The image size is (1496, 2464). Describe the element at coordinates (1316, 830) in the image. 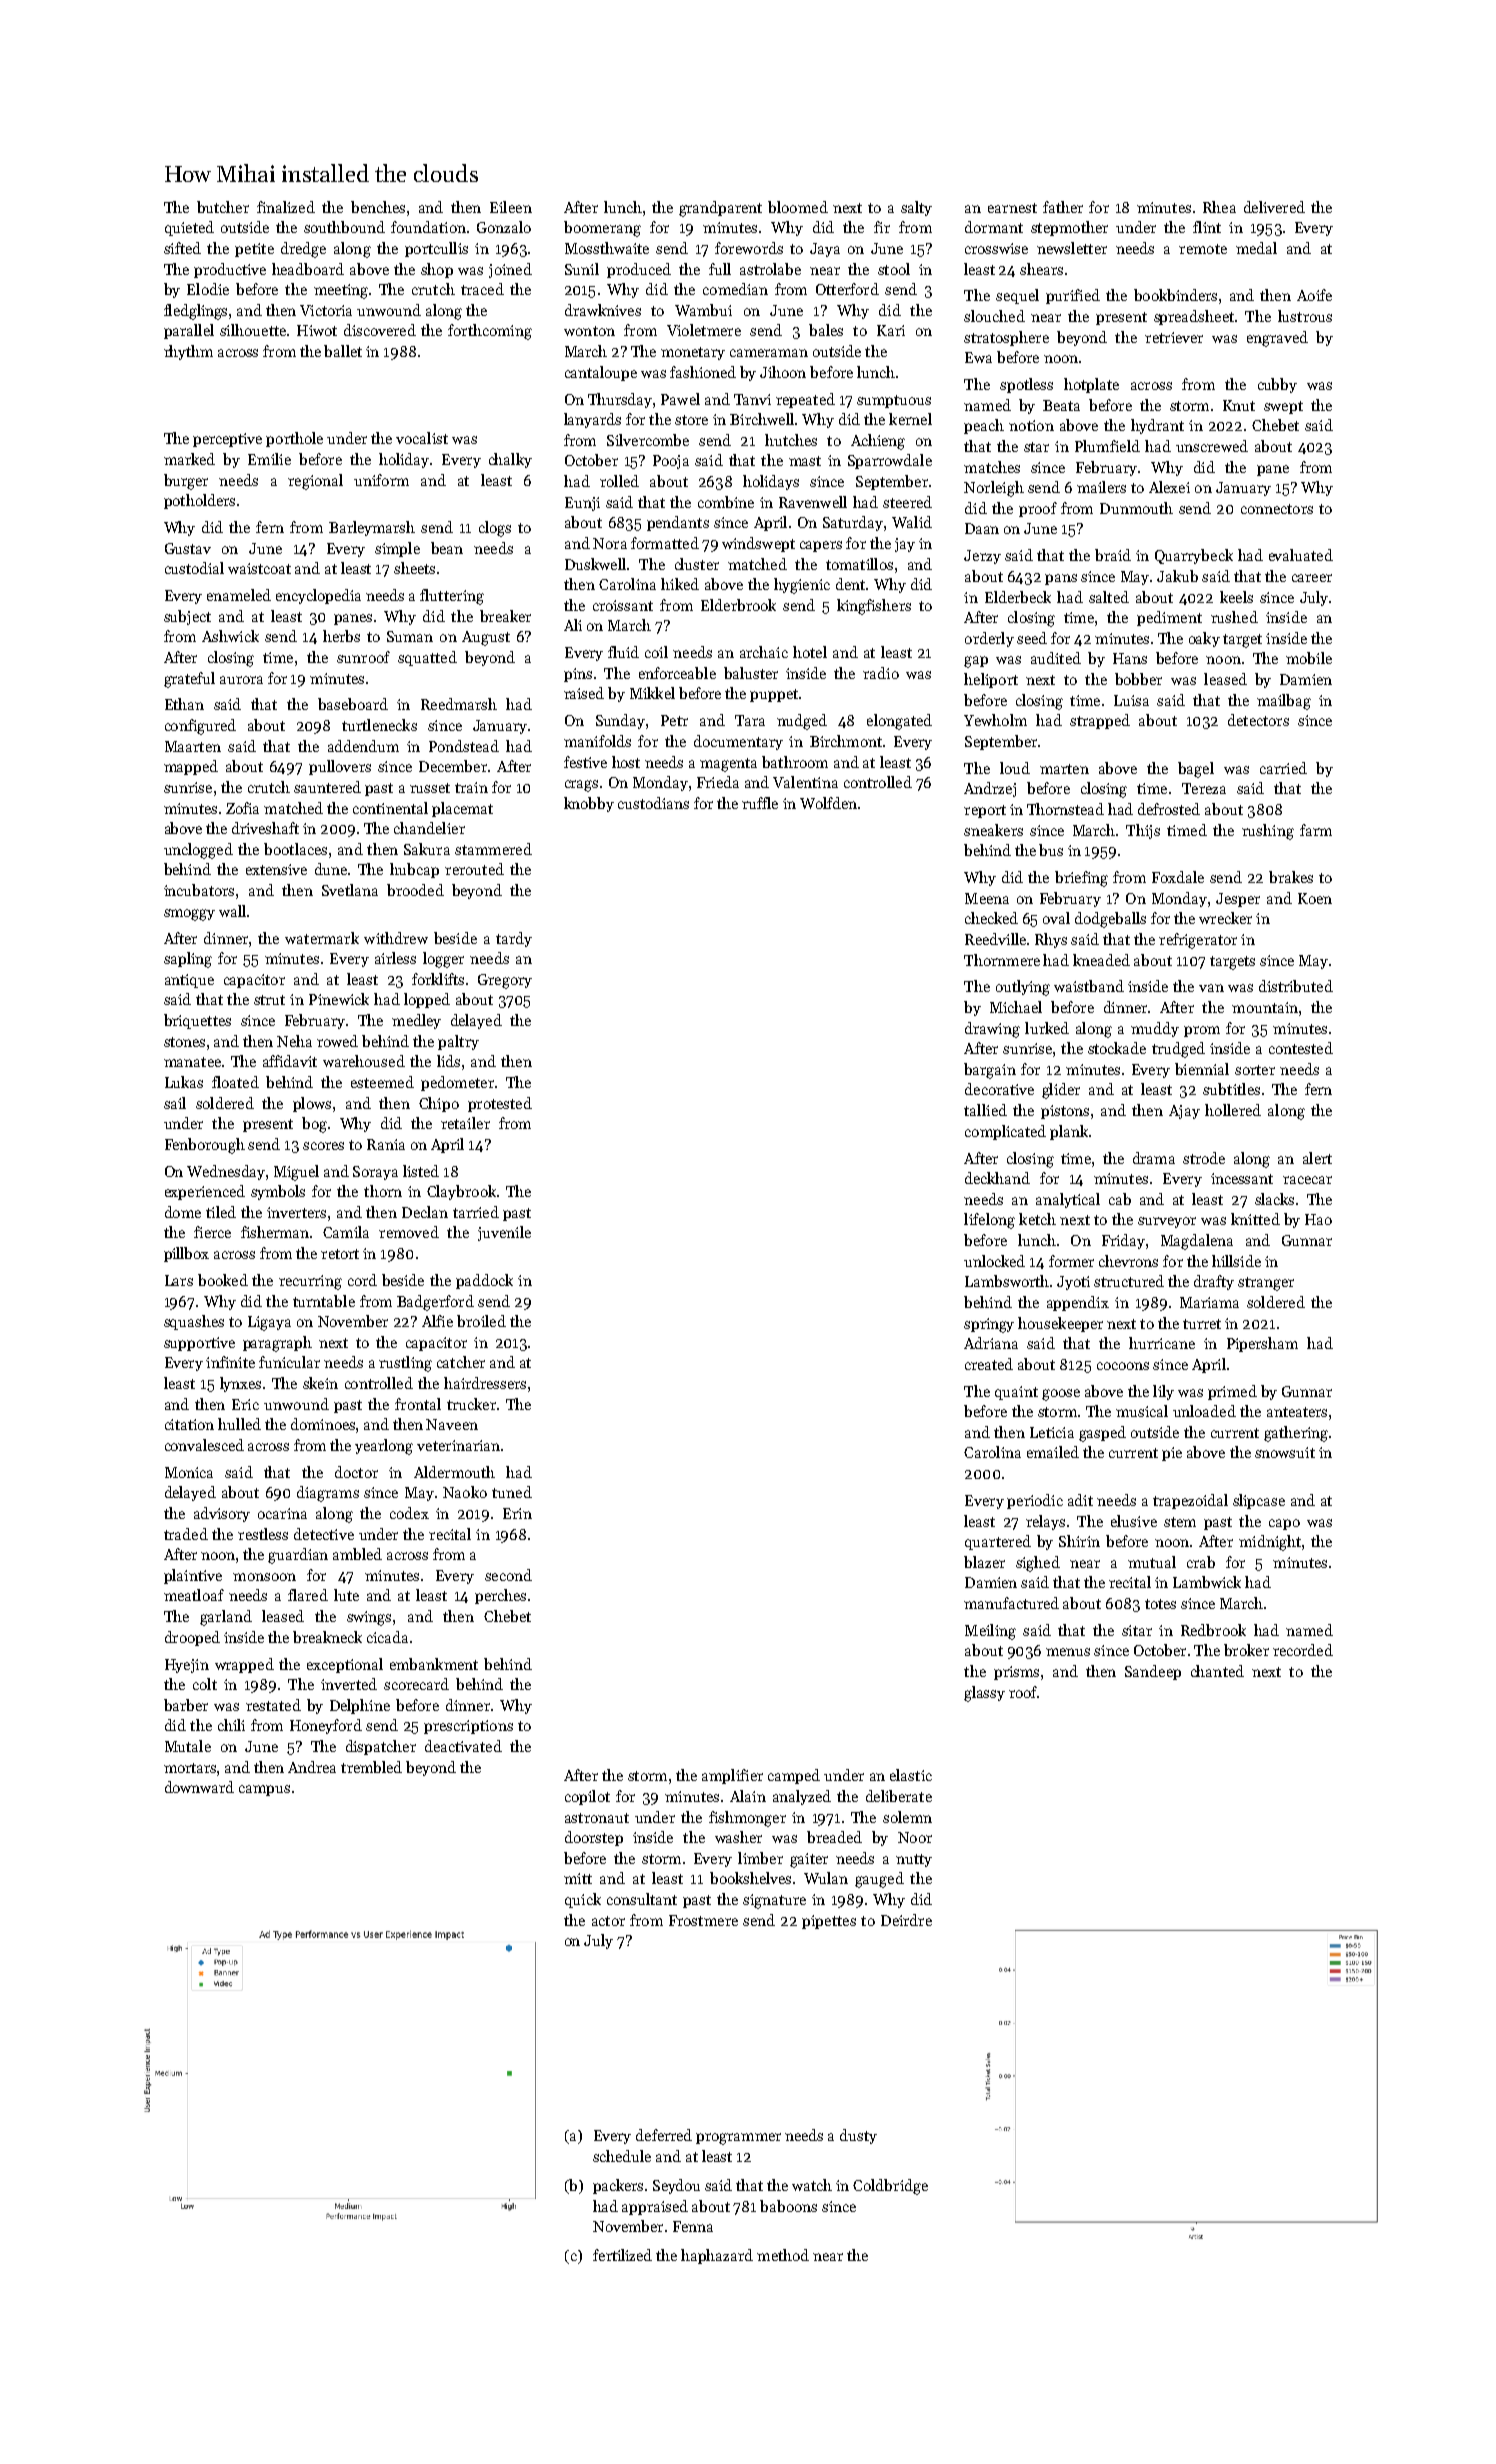

I see `farm` at that location.
